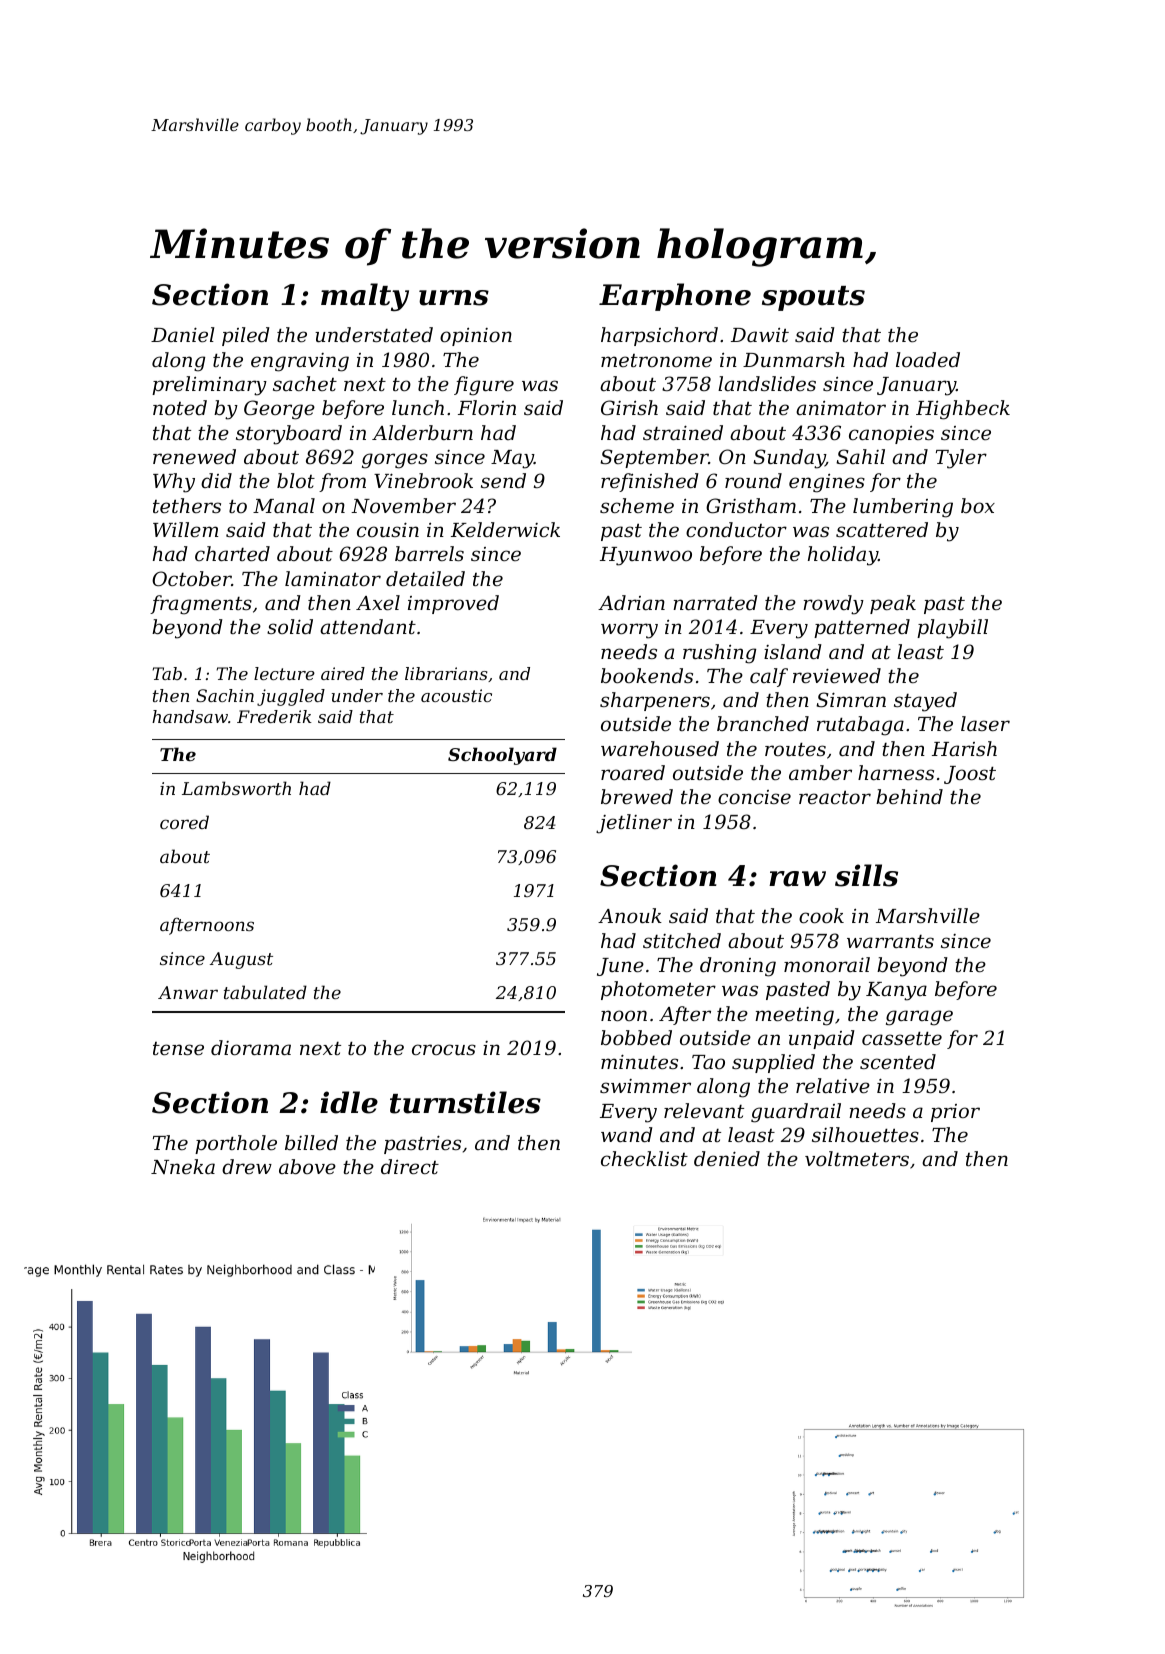 This screenshot has width=1165, height=1654. What do you see at coordinates (190, 716) in the screenshot?
I see `handsaw` at bounding box center [190, 716].
